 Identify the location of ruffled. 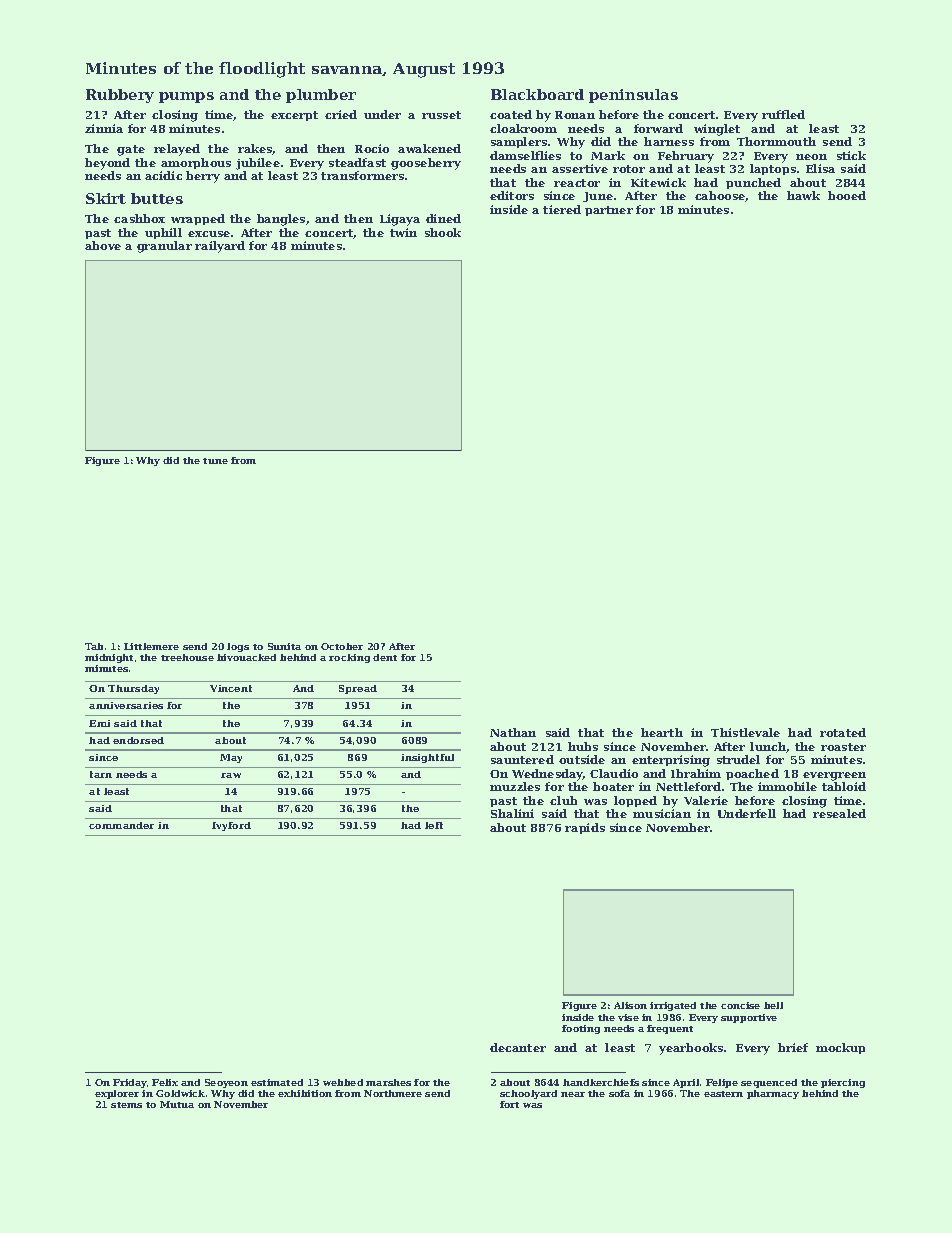
(783, 114).
